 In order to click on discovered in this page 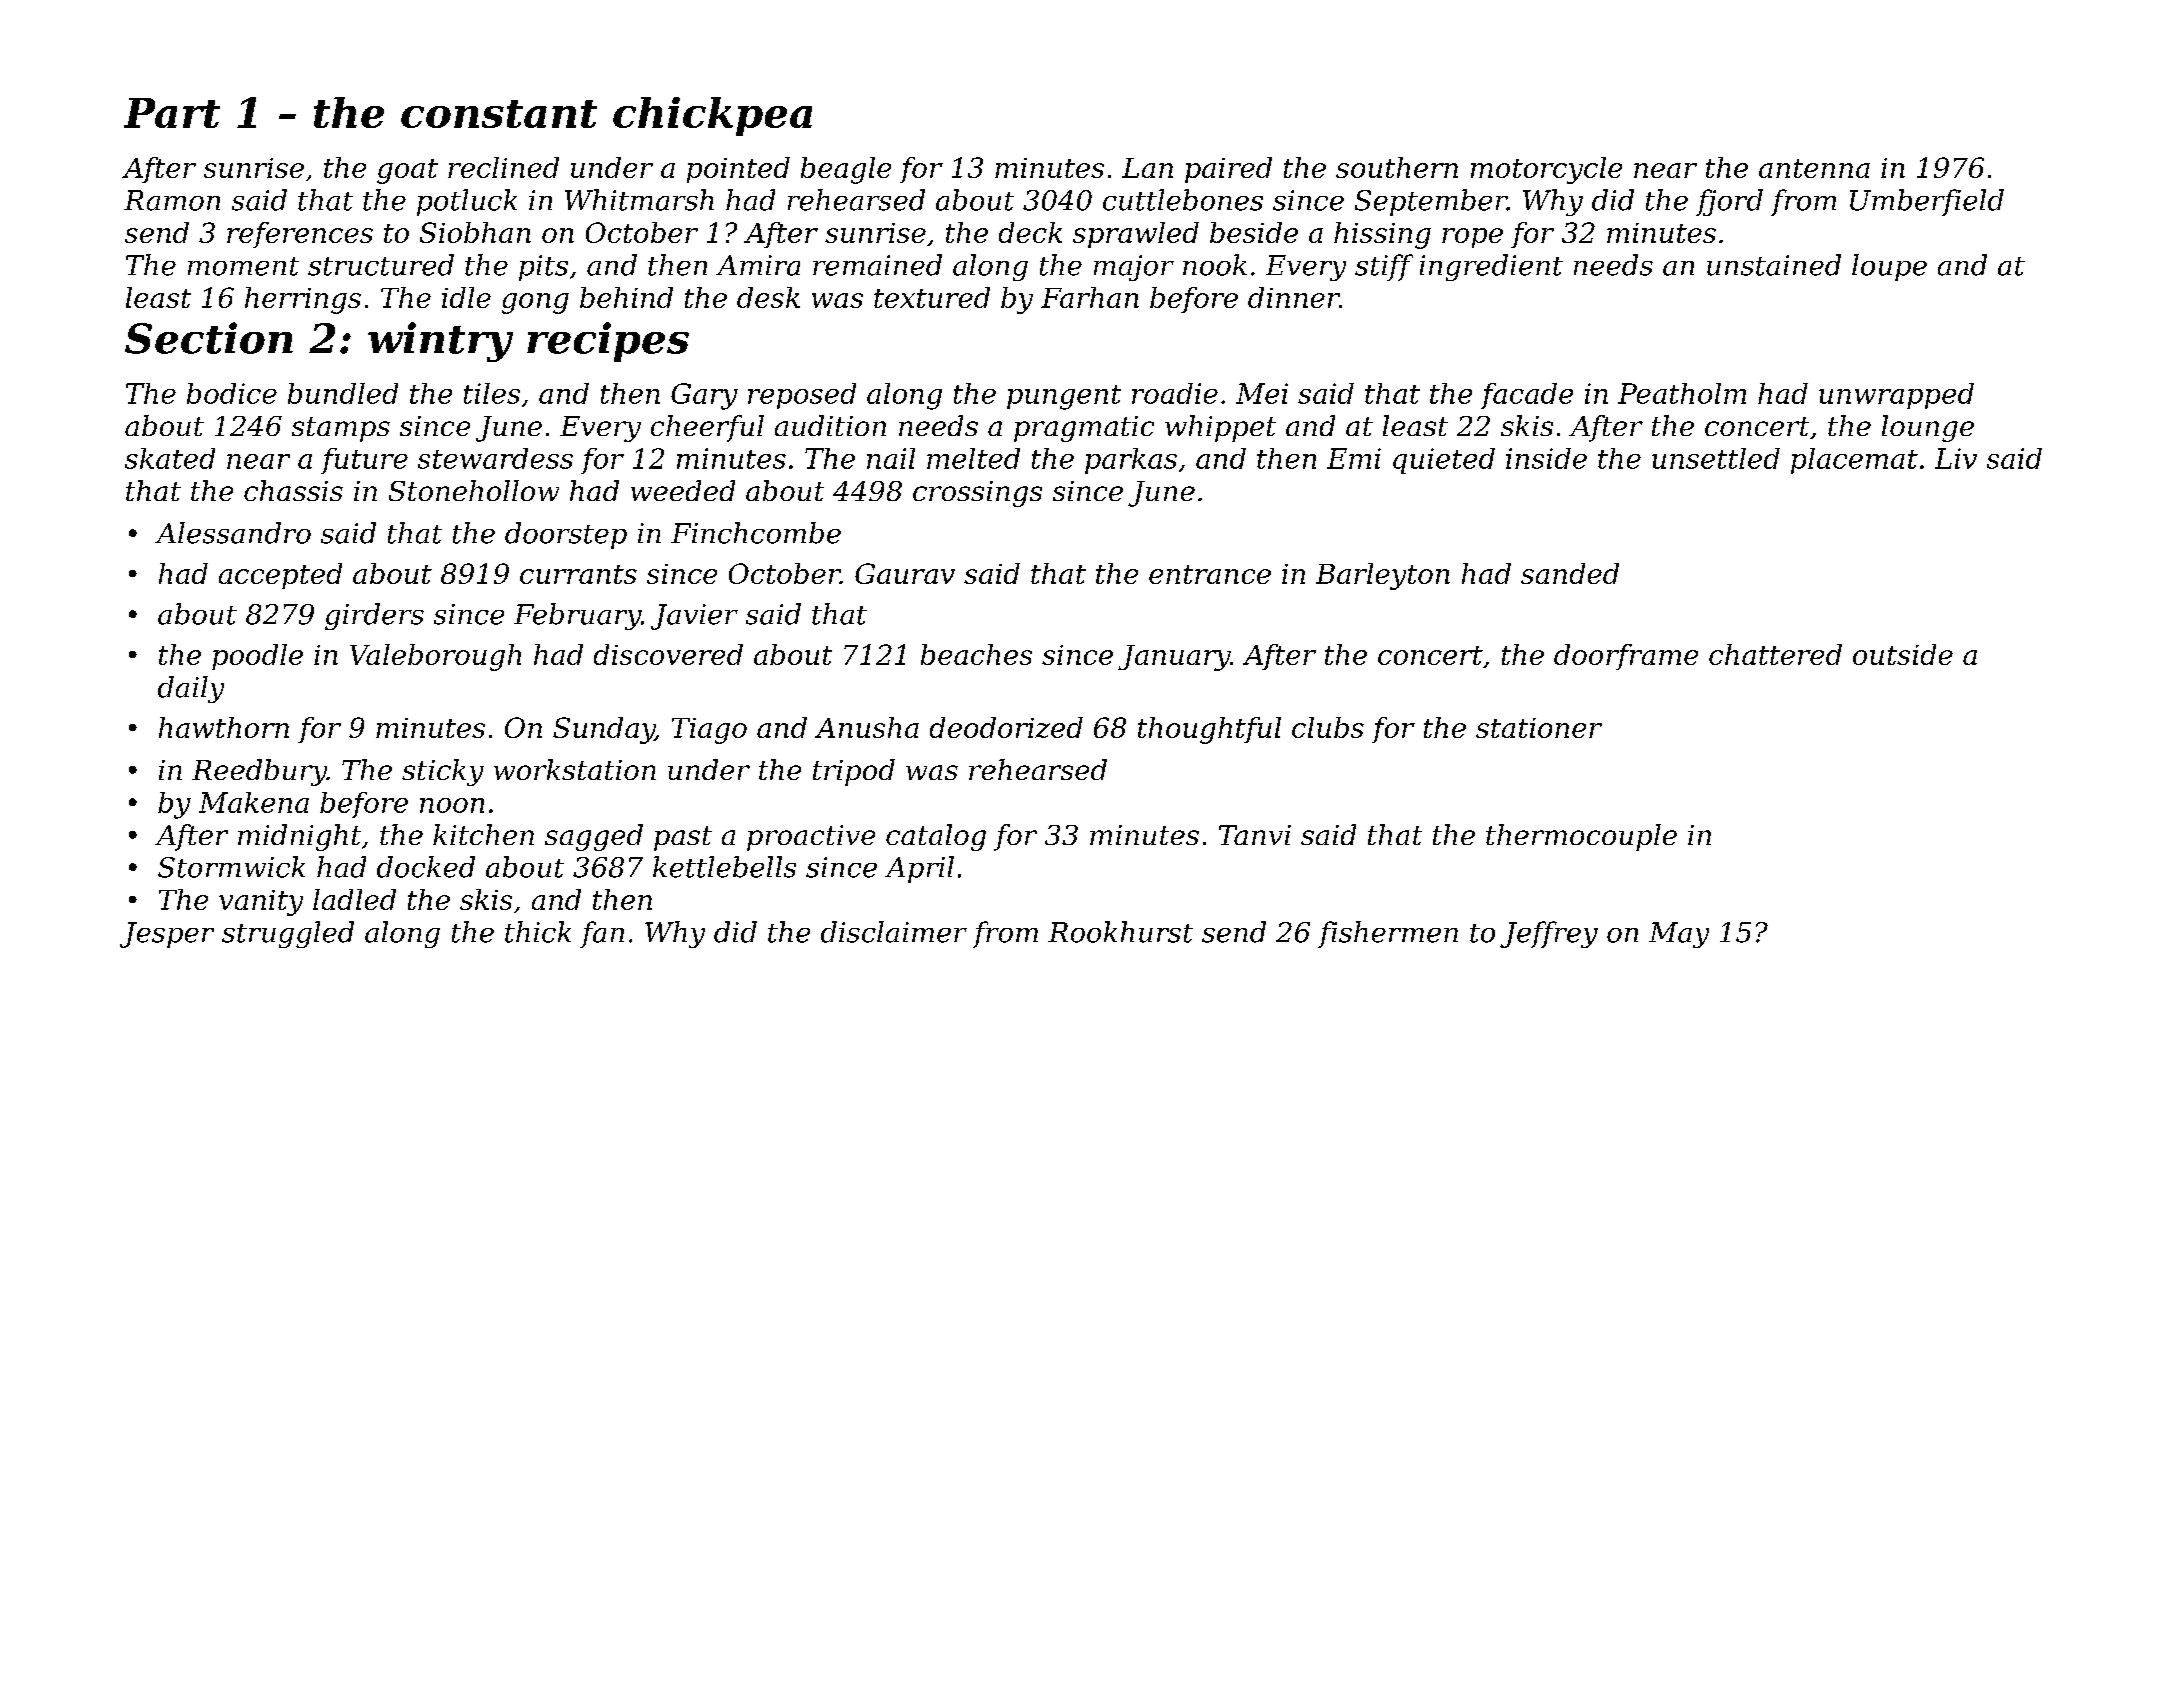, I will do `click(668, 654)`.
